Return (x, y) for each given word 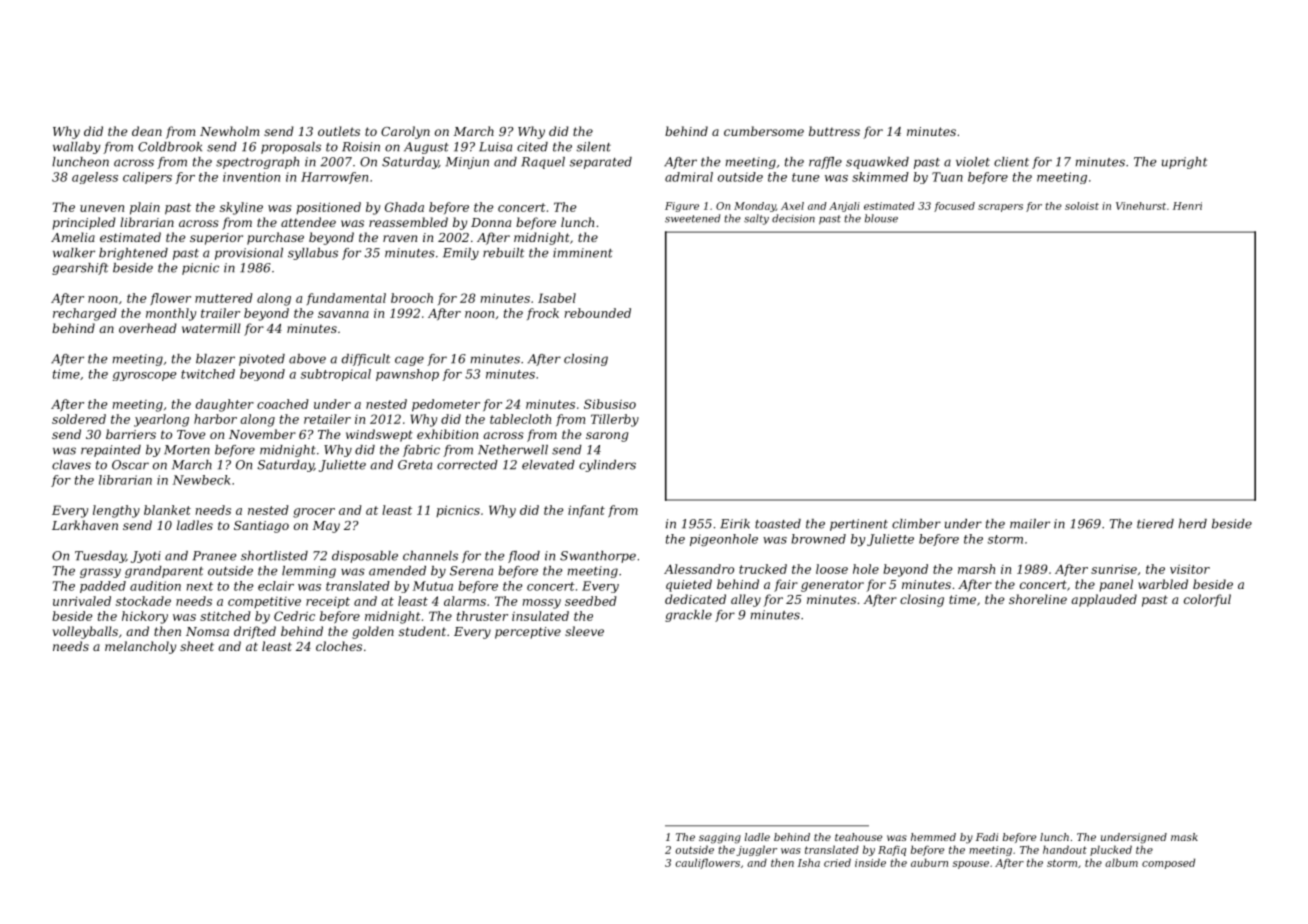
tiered (1155, 524)
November (262, 434)
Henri (1187, 206)
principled (84, 223)
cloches (339, 646)
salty (756, 219)
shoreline (1038, 599)
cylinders (607, 466)
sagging (720, 838)
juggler (756, 850)
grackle (688, 616)
